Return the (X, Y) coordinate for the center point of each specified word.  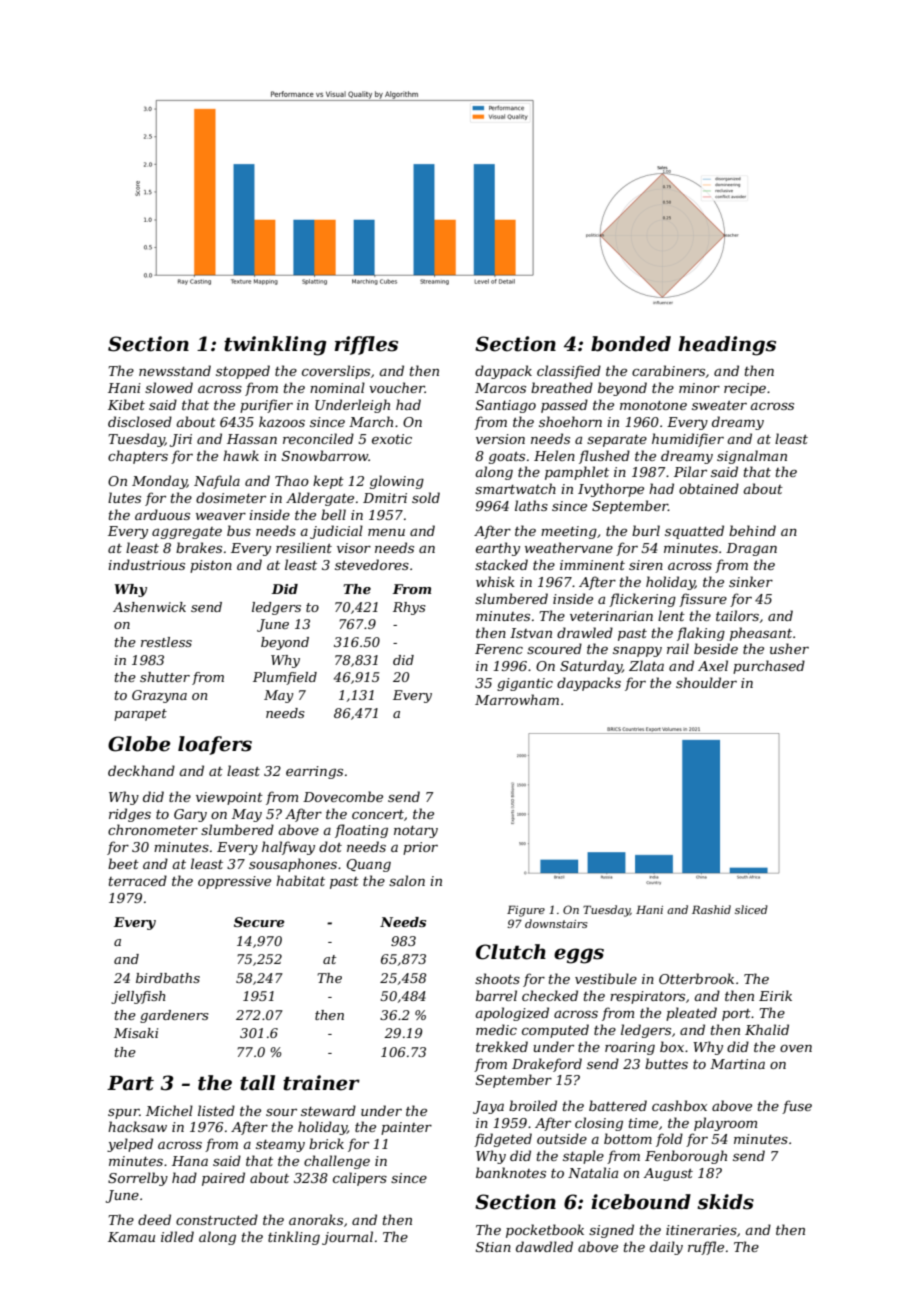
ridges (130, 815)
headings (727, 346)
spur (123, 1114)
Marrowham (517, 699)
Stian (493, 1247)
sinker (751, 581)
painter (406, 1128)
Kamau (131, 1237)
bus (239, 530)
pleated (691, 1014)
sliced (751, 909)
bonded (631, 344)
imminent (592, 565)
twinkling (275, 346)
